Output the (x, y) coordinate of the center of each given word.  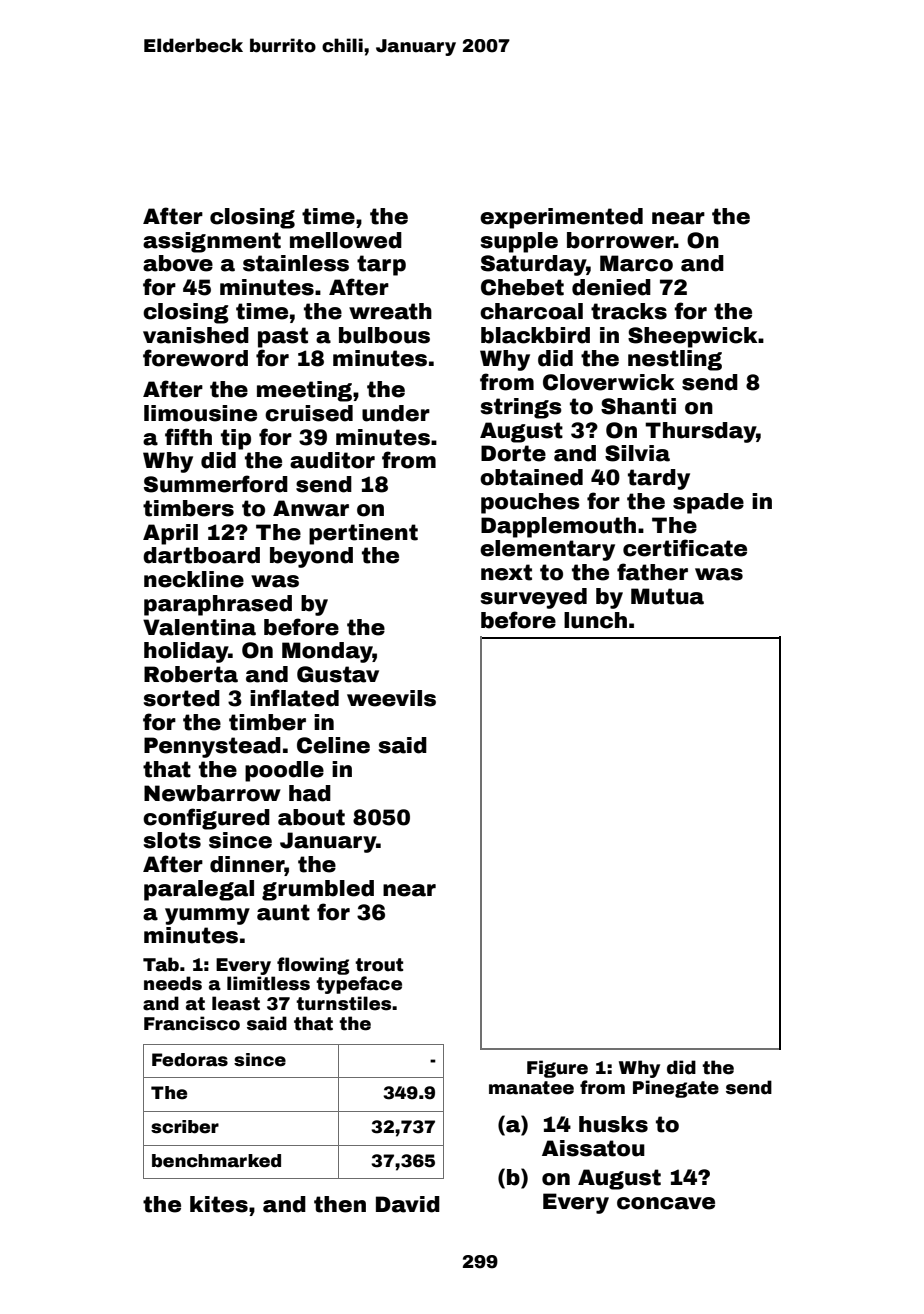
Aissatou (593, 1148)
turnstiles (343, 1003)
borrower (620, 240)
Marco (636, 263)
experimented (561, 218)
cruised (309, 413)
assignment (212, 242)
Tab (161, 964)
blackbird (535, 335)
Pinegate (676, 1089)
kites (219, 1204)
